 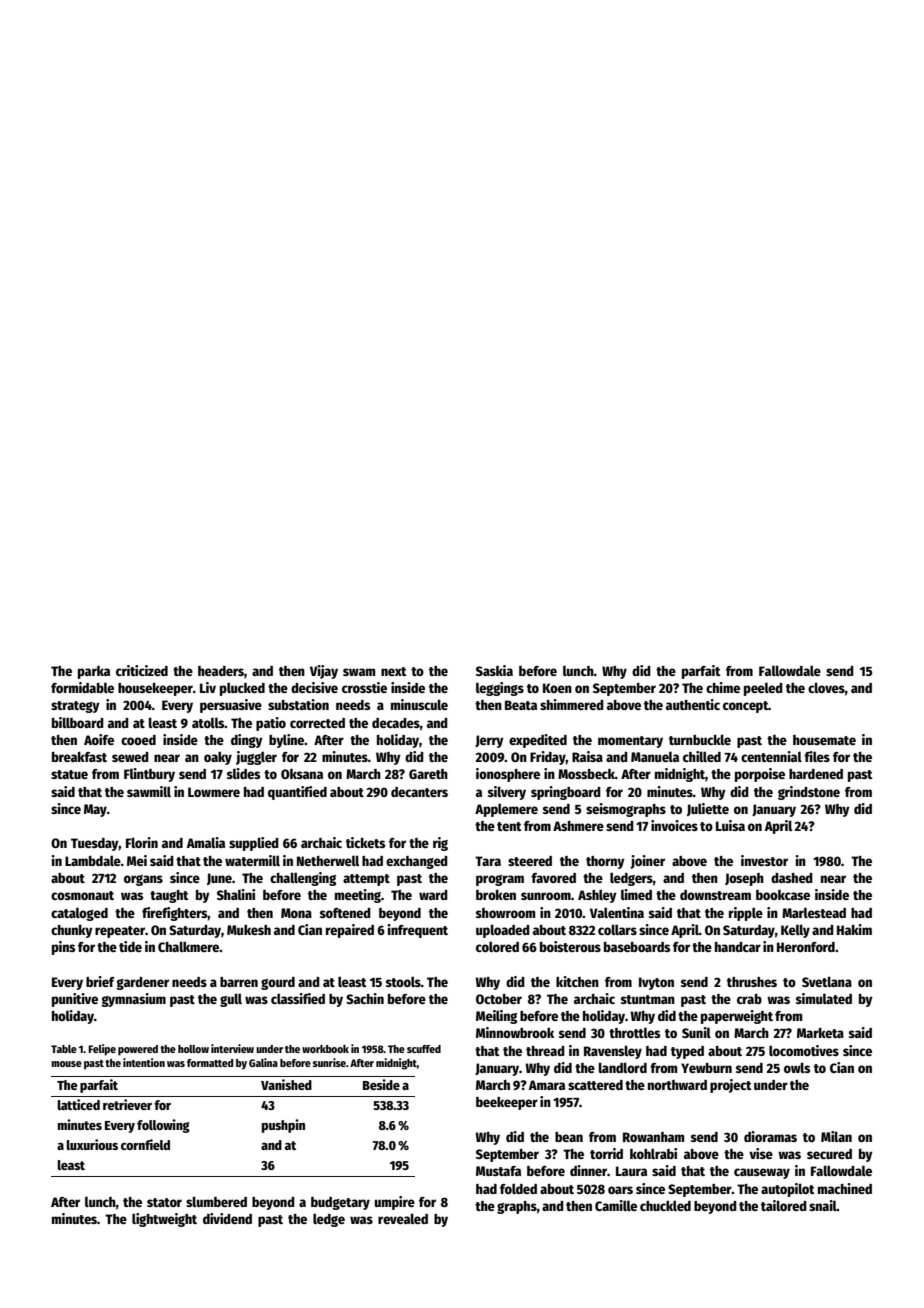 What do you see at coordinates (227, 1218) in the image?
I see `dividend` at bounding box center [227, 1218].
